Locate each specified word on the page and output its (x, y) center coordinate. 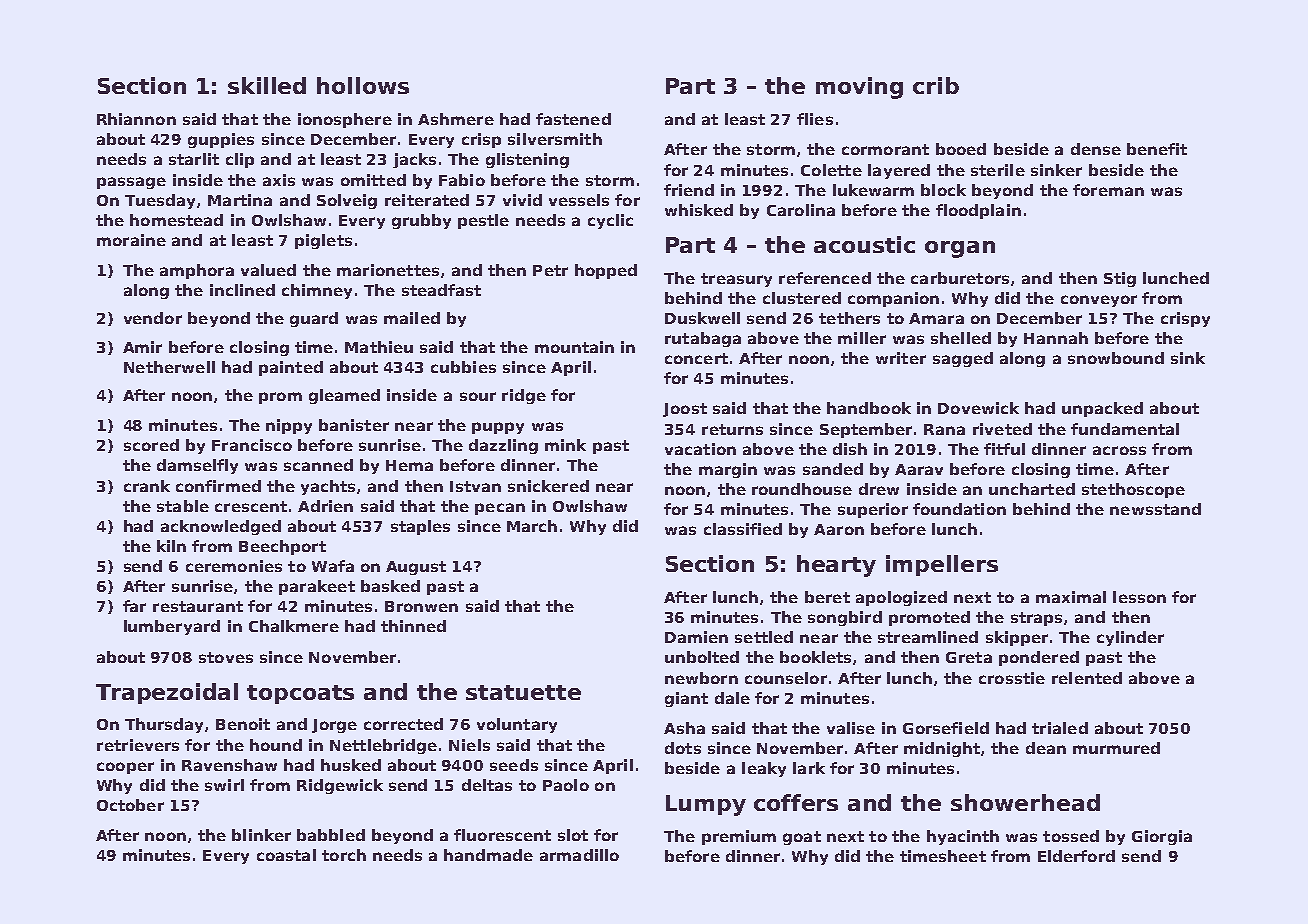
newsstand (1155, 509)
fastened (573, 119)
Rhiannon (136, 119)
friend (689, 190)
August (416, 568)
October (130, 805)
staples (420, 527)
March (532, 526)
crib (936, 85)
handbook (869, 408)
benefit (1157, 149)
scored (151, 445)
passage (131, 183)
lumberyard (172, 627)
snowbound (1116, 358)
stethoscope (1133, 490)
